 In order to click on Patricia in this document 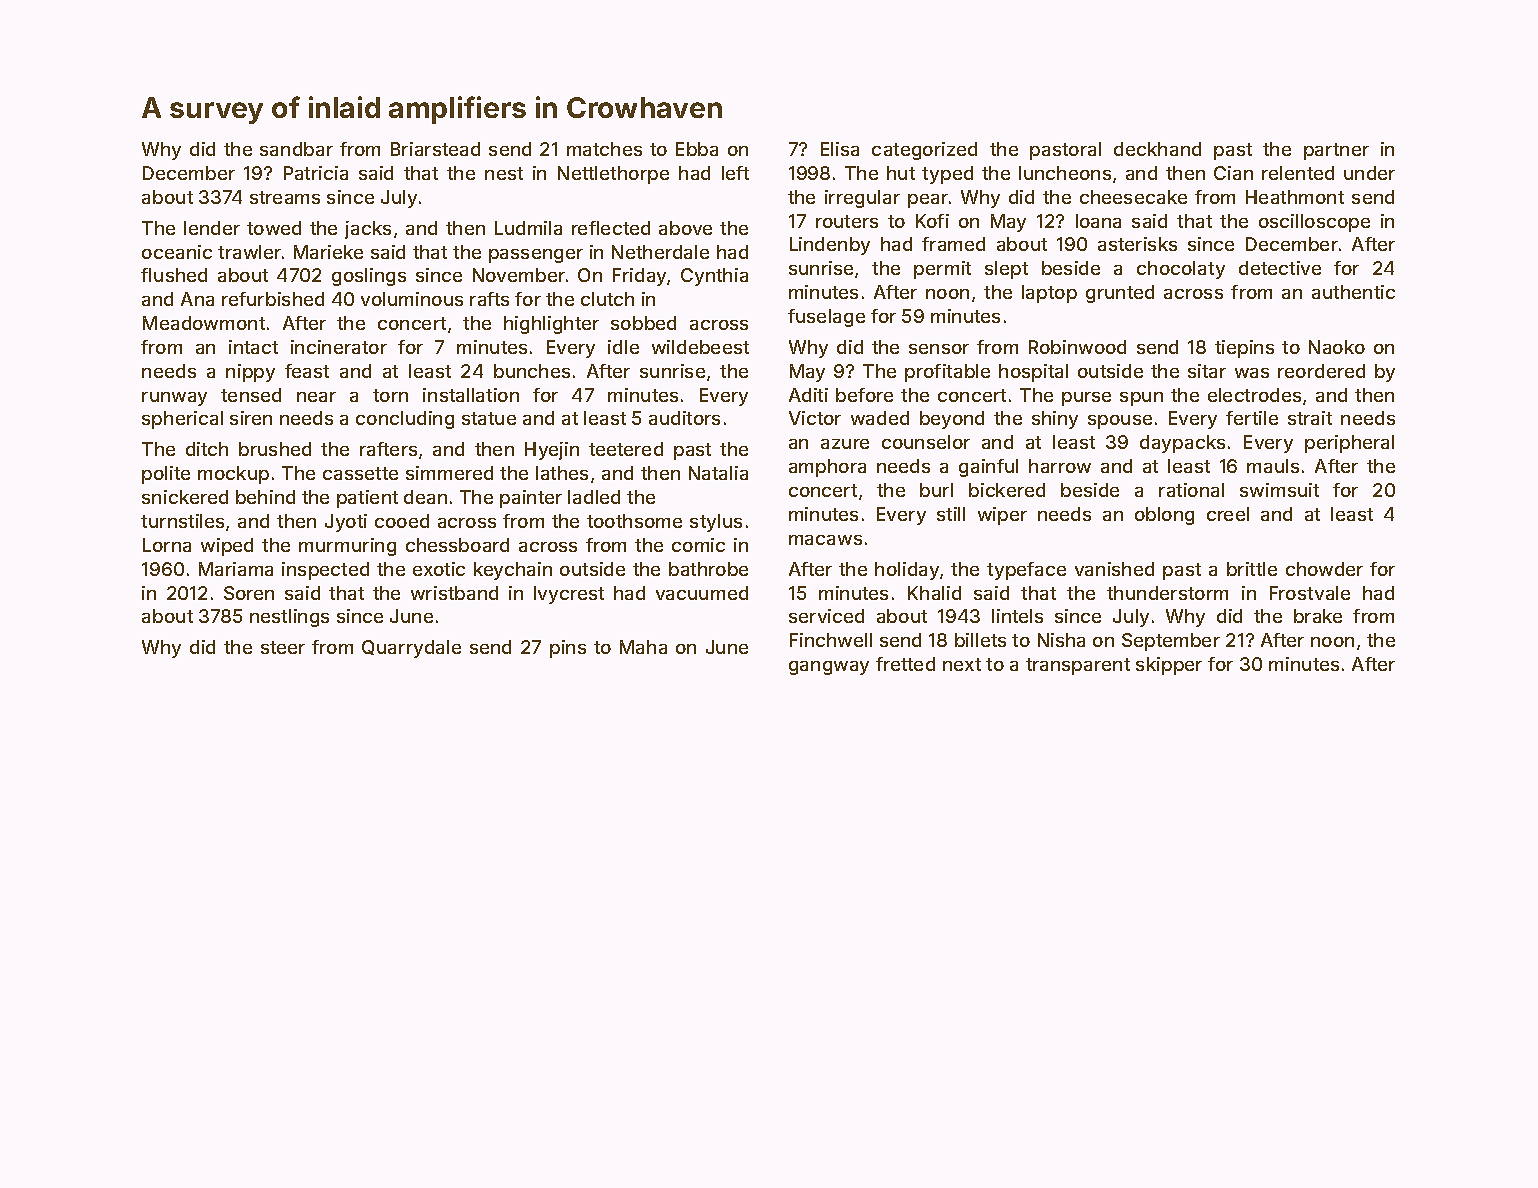, I will do `click(316, 173)`.
